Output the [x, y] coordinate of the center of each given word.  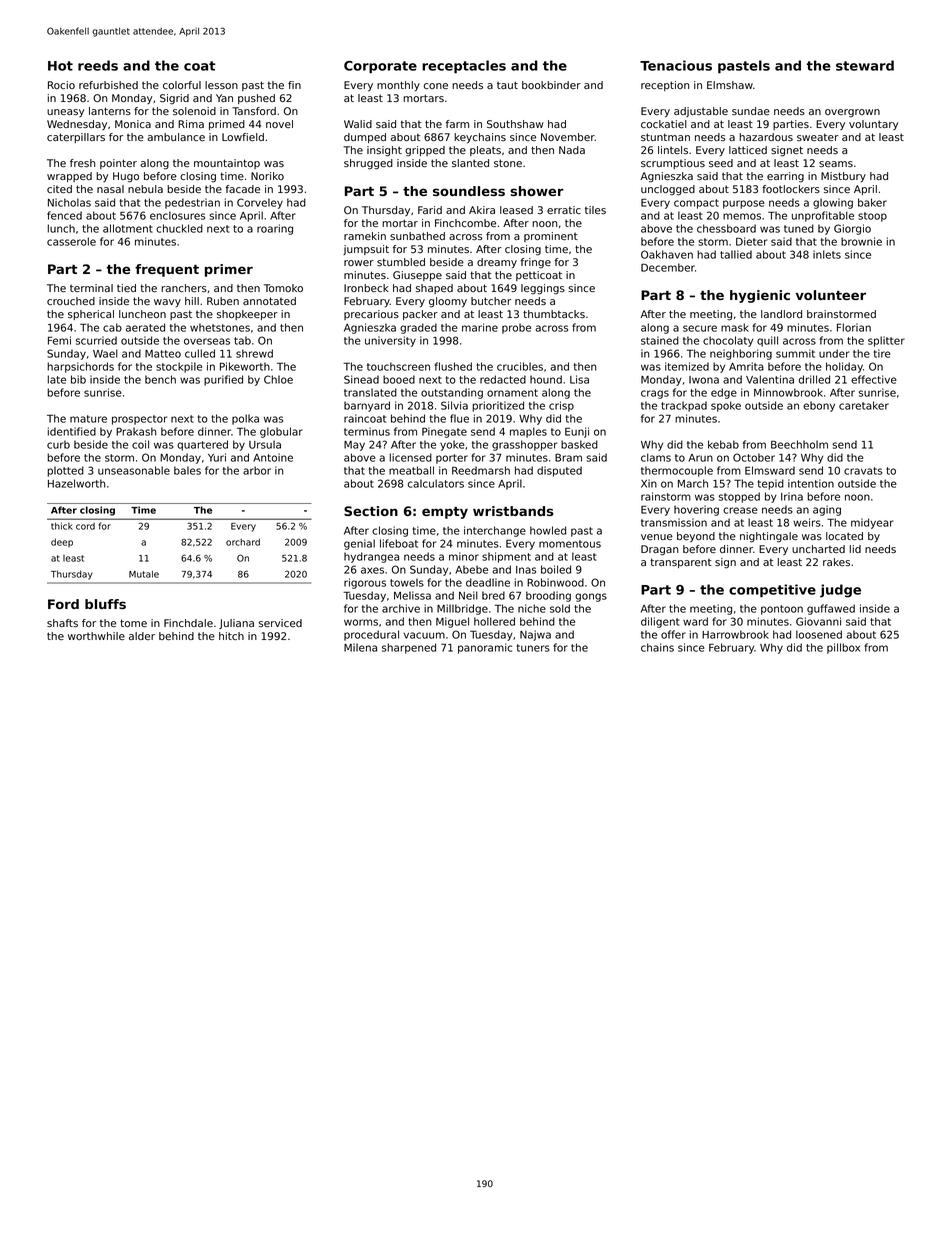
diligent [660, 622]
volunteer [831, 295]
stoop [872, 217]
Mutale [144, 574]
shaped [434, 289]
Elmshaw [730, 85]
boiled [556, 569]
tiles [595, 210]
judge [840, 591]
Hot [60, 66]
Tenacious [676, 65]
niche [532, 608]
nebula [145, 189]
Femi [59, 340]
